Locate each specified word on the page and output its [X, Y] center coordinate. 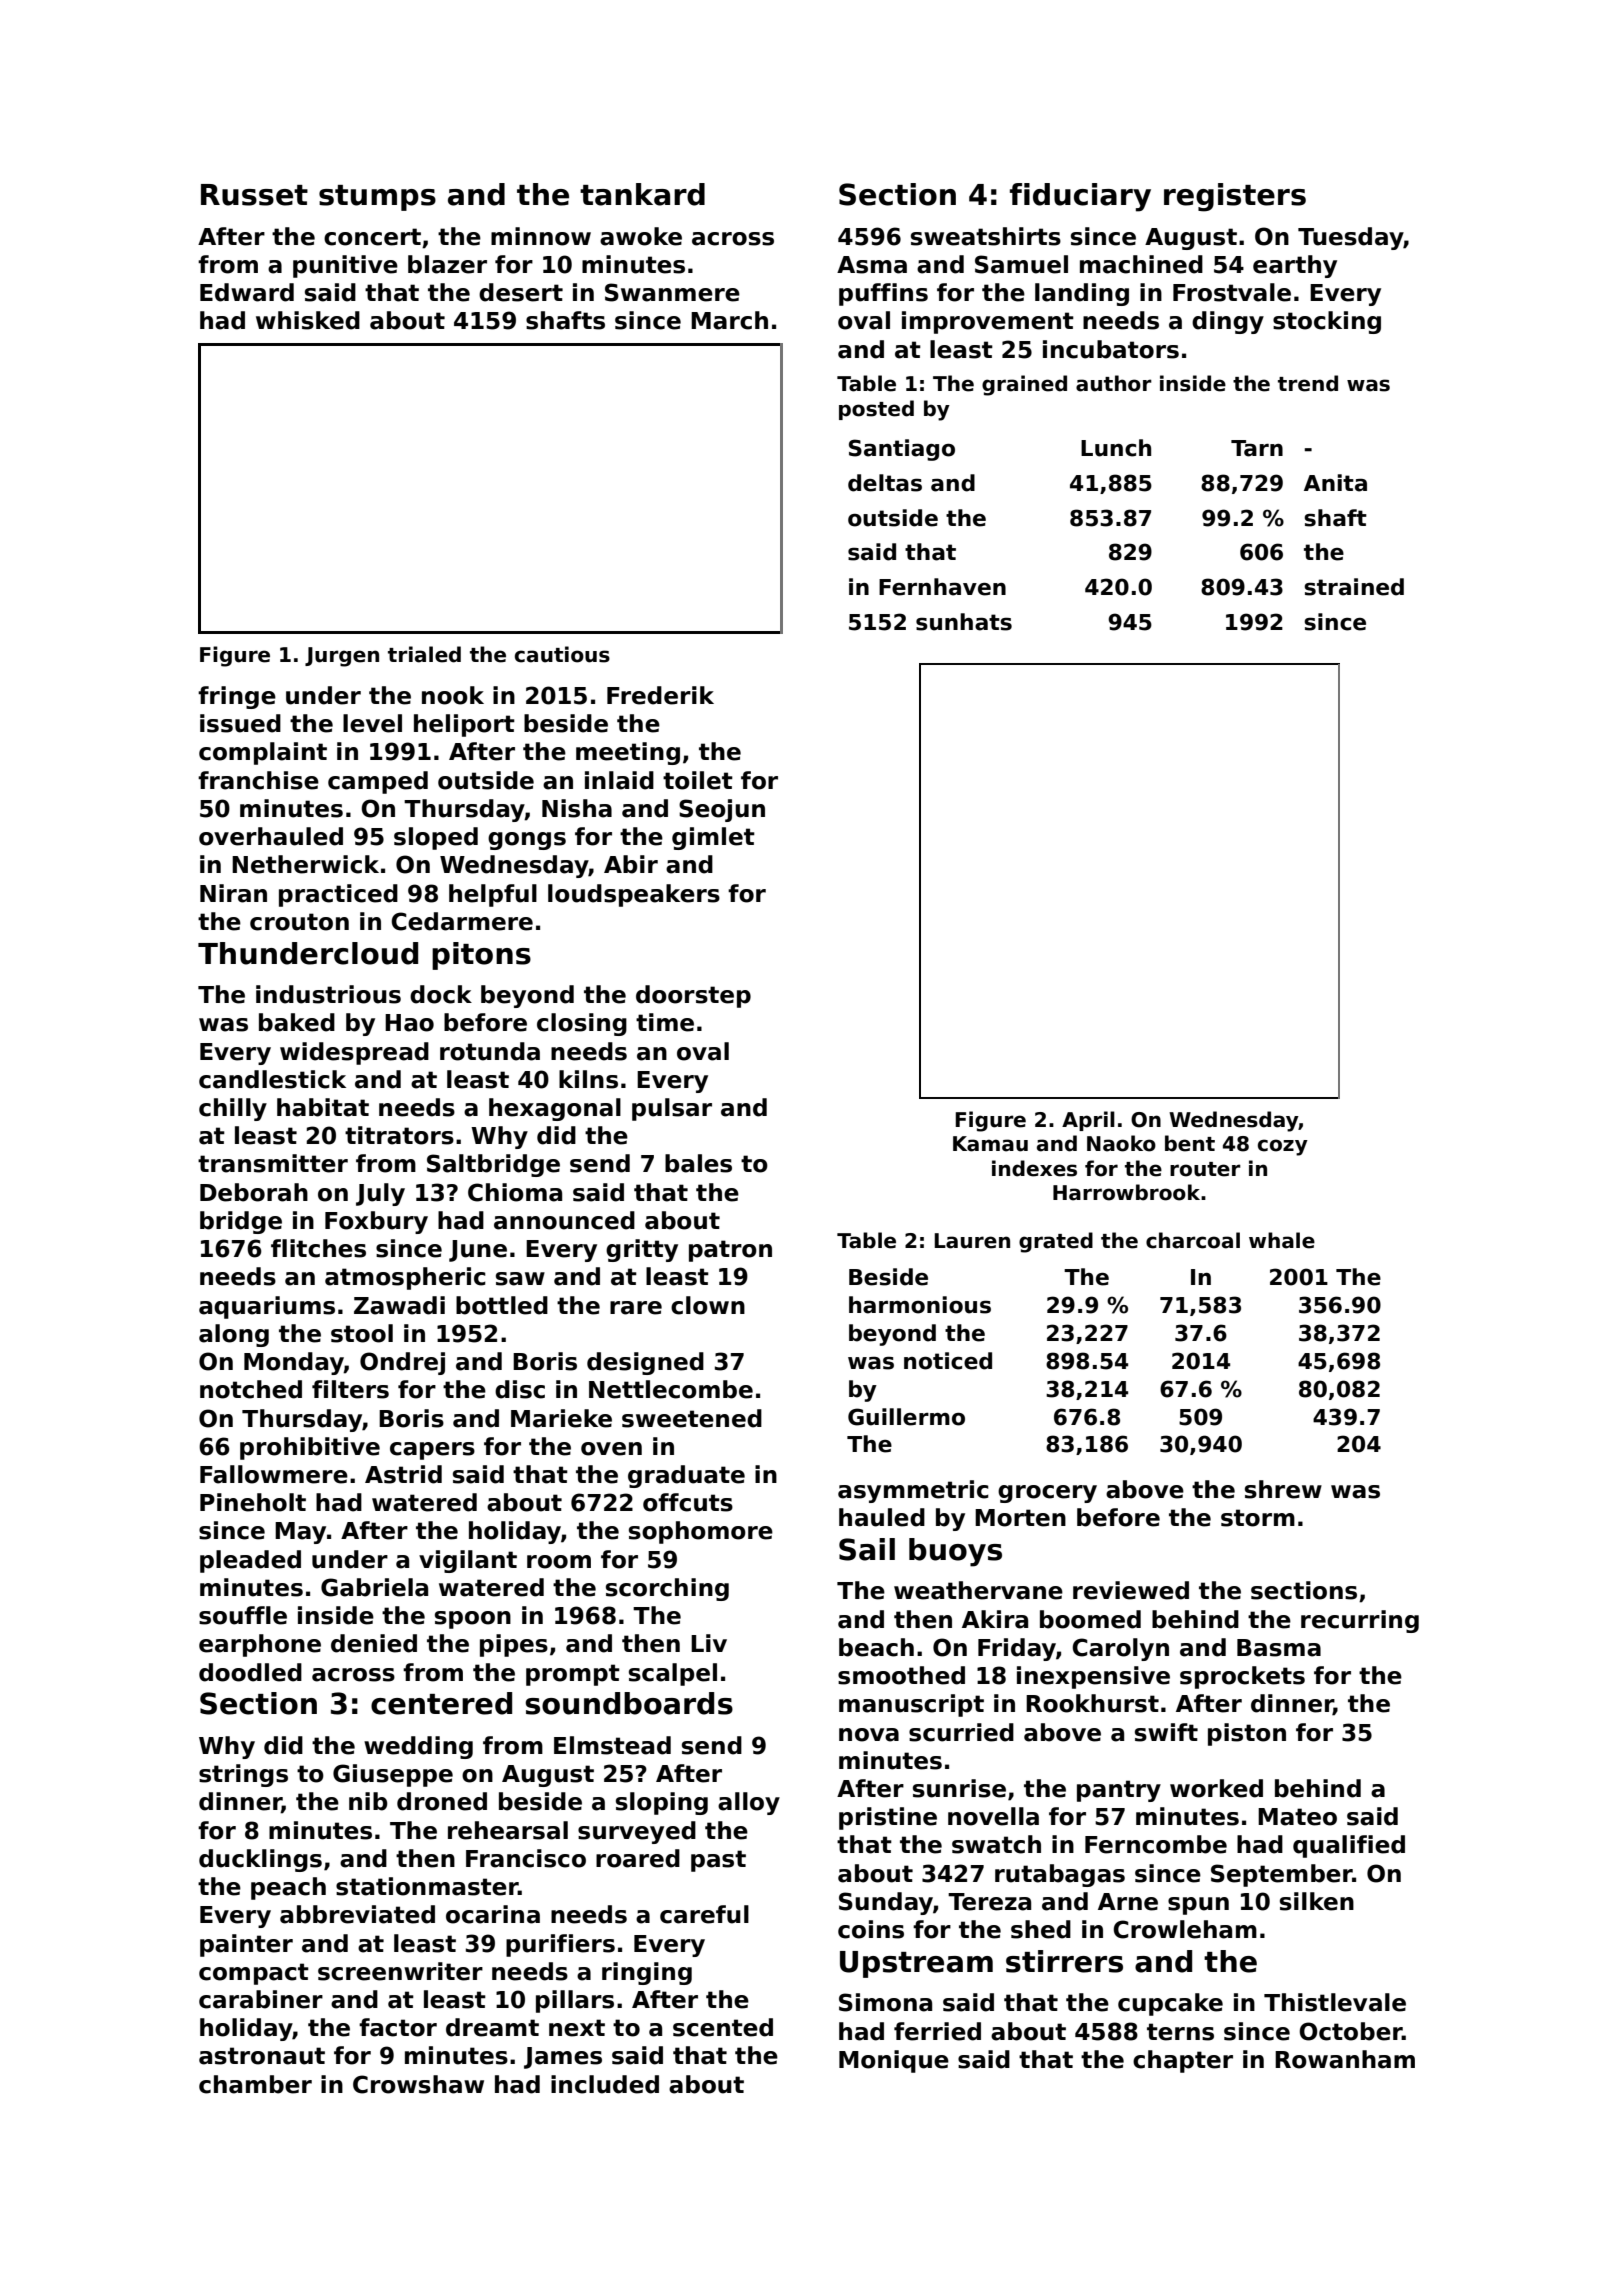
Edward [247, 292]
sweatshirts [986, 236]
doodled [250, 1672]
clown [708, 1305]
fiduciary [1080, 197]
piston [1247, 1734]
